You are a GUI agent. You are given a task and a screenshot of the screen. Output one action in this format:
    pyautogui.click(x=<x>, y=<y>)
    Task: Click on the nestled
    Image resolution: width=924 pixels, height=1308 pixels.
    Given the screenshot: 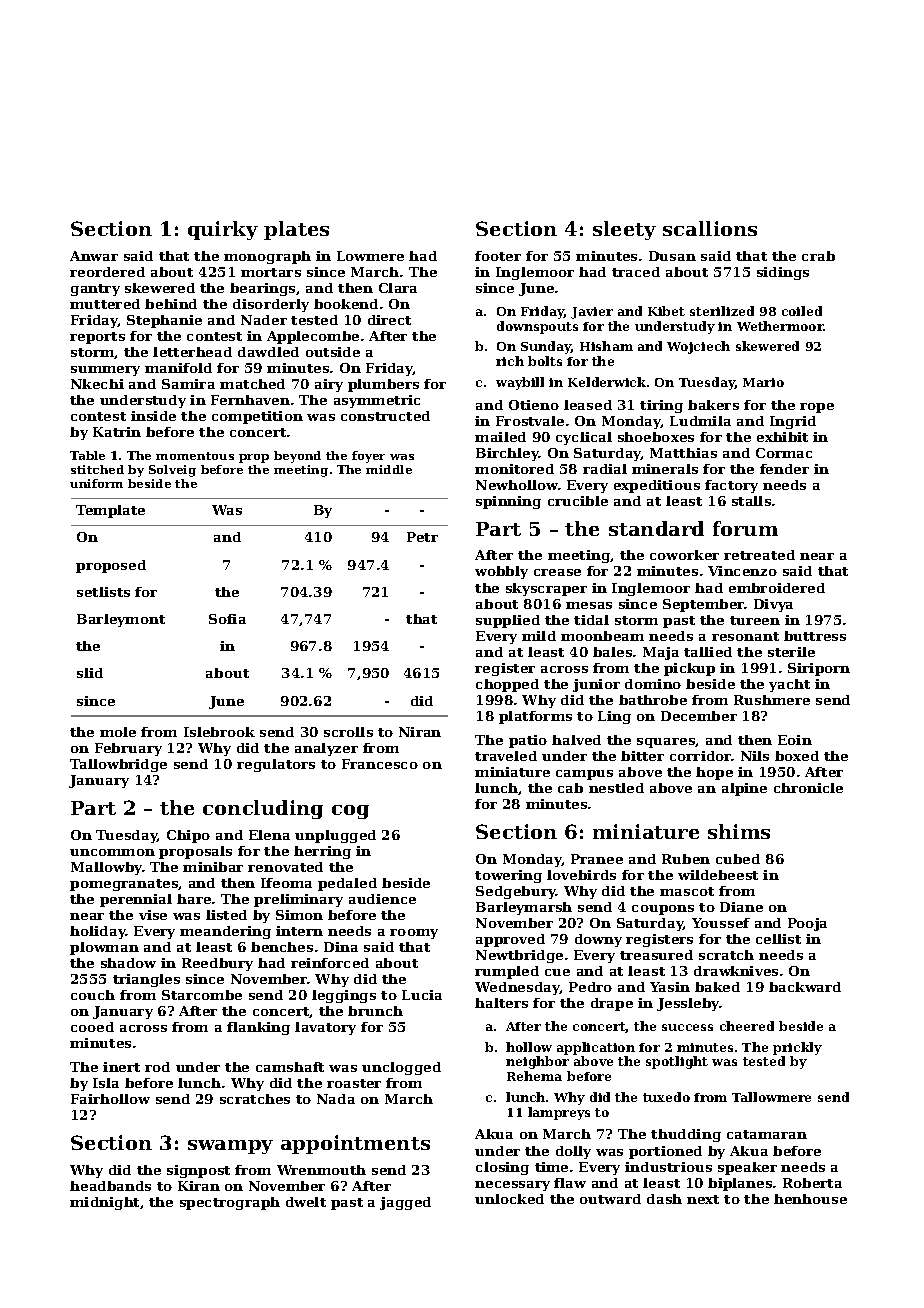 What is the action you would take?
    pyautogui.click(x=616, y=788)
